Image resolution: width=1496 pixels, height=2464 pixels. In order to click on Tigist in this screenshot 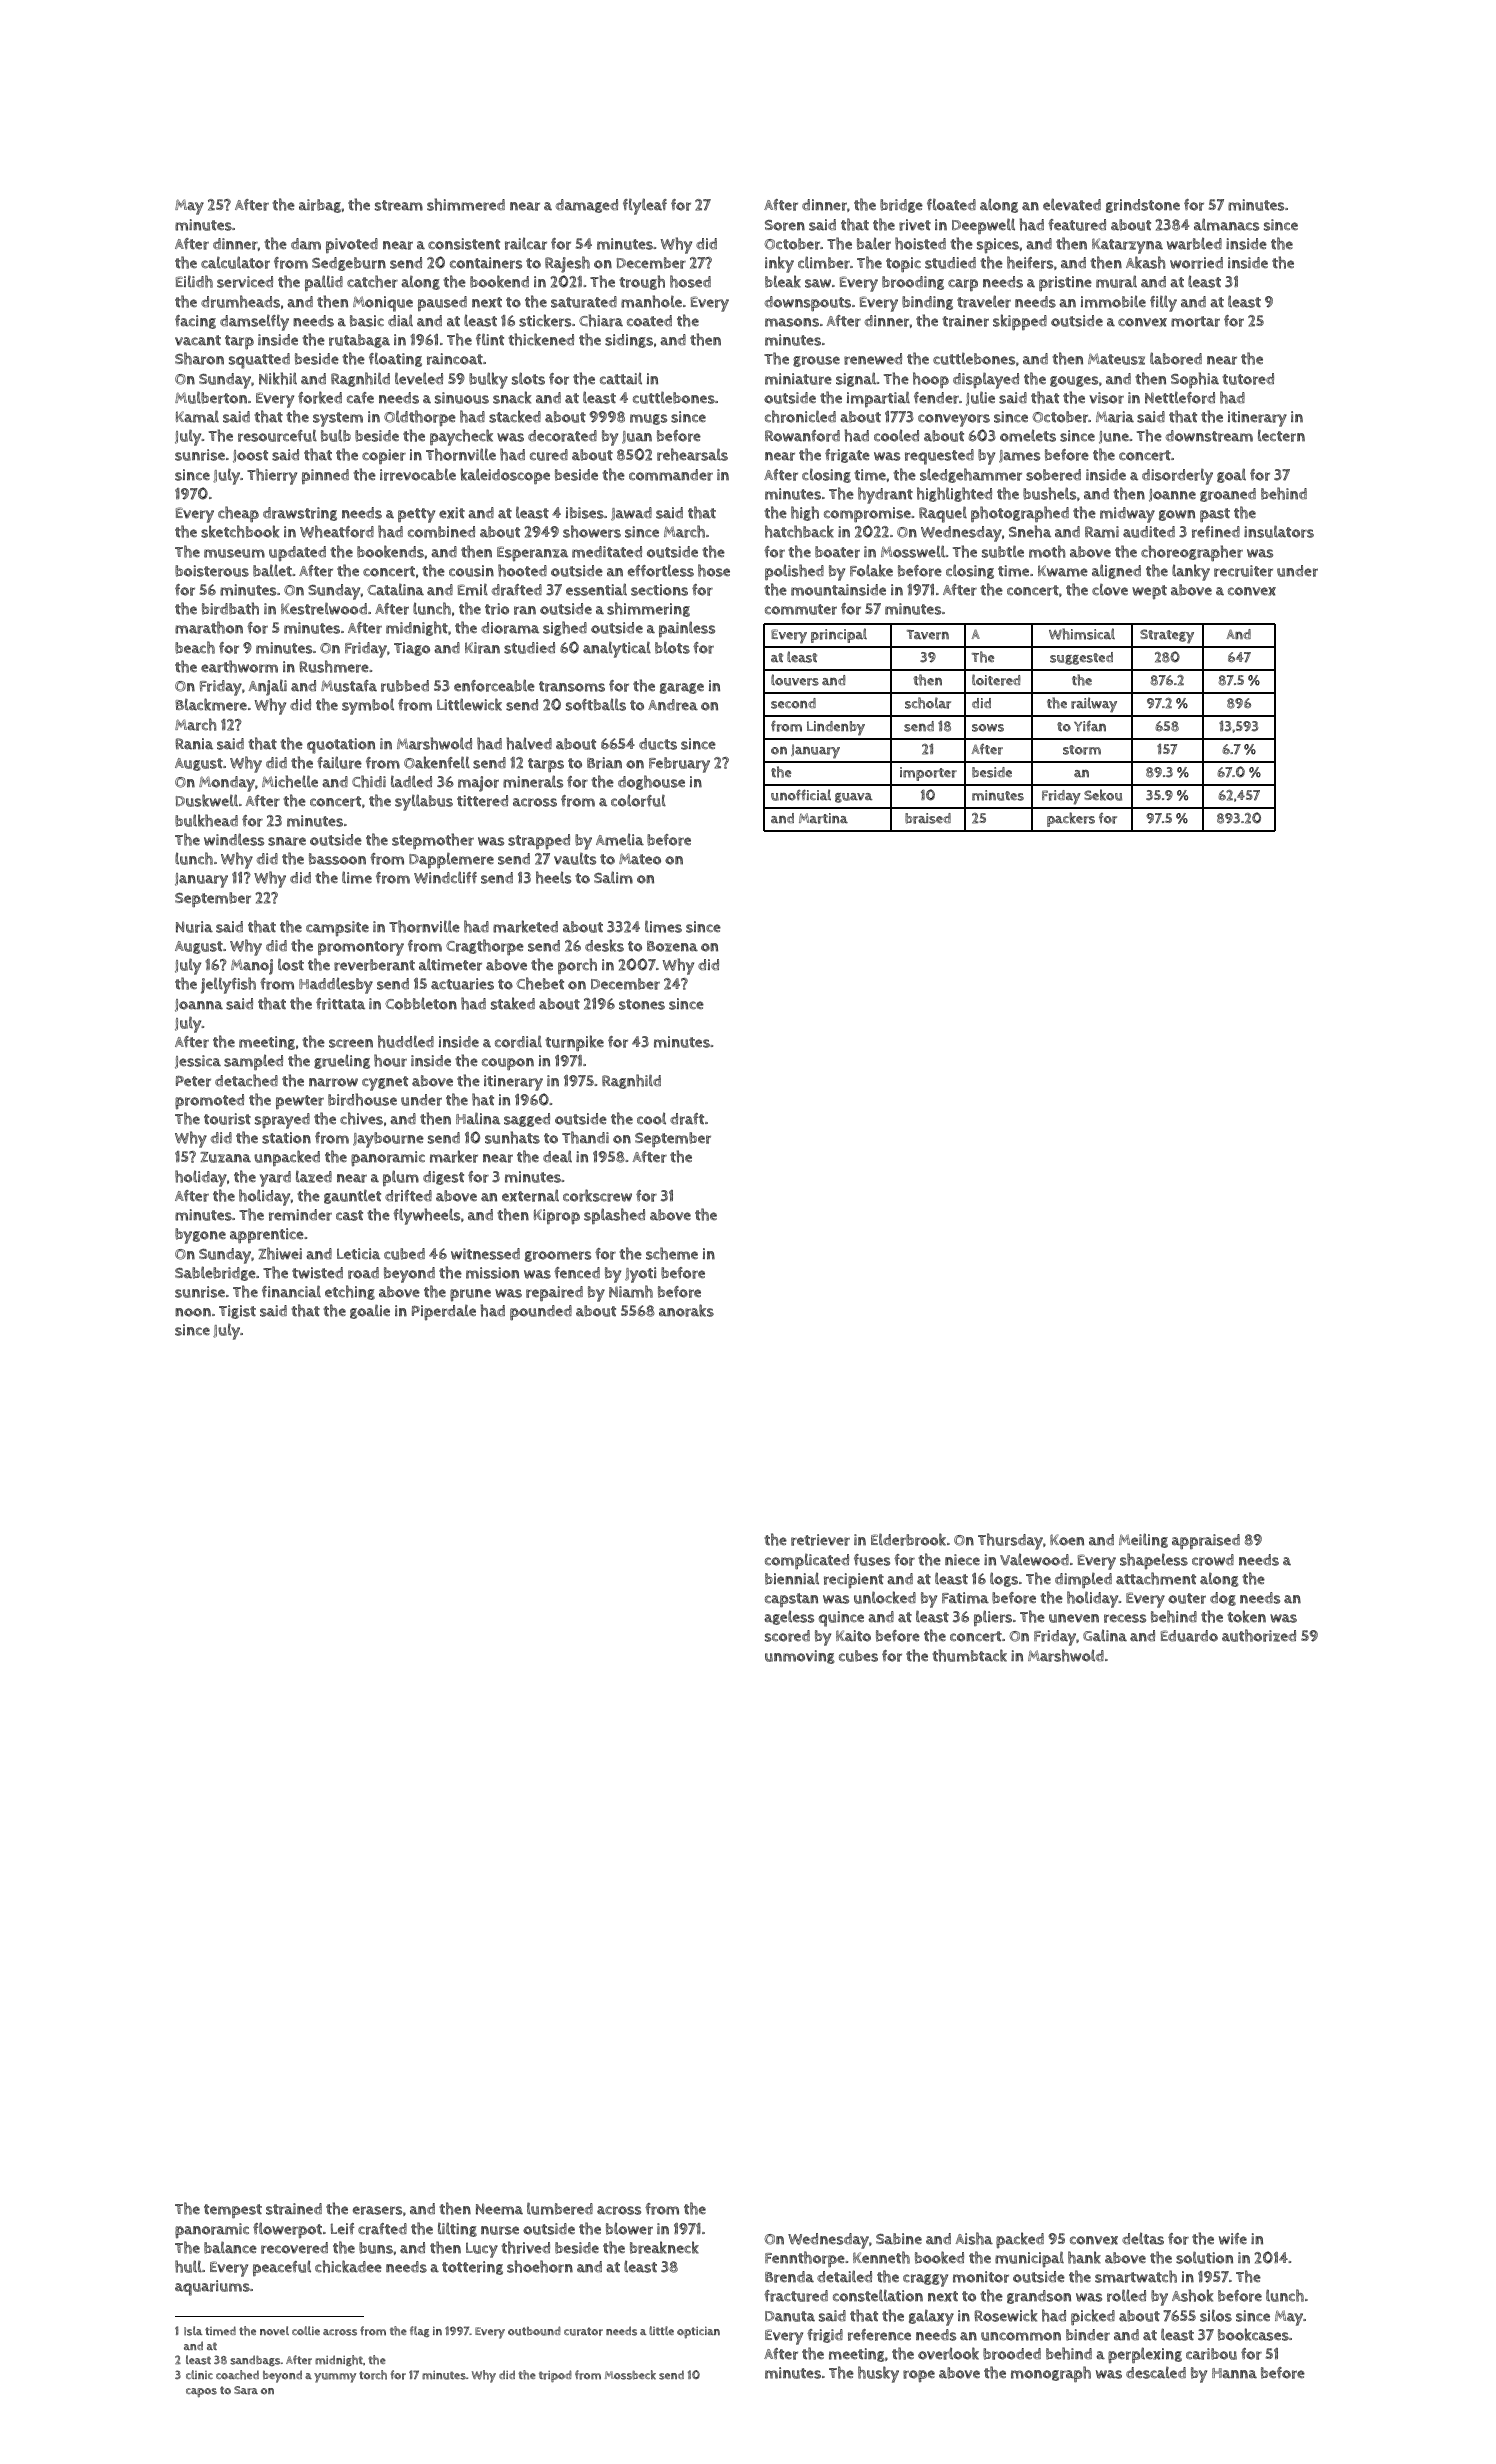, I will do `click(237, 1312)`.
